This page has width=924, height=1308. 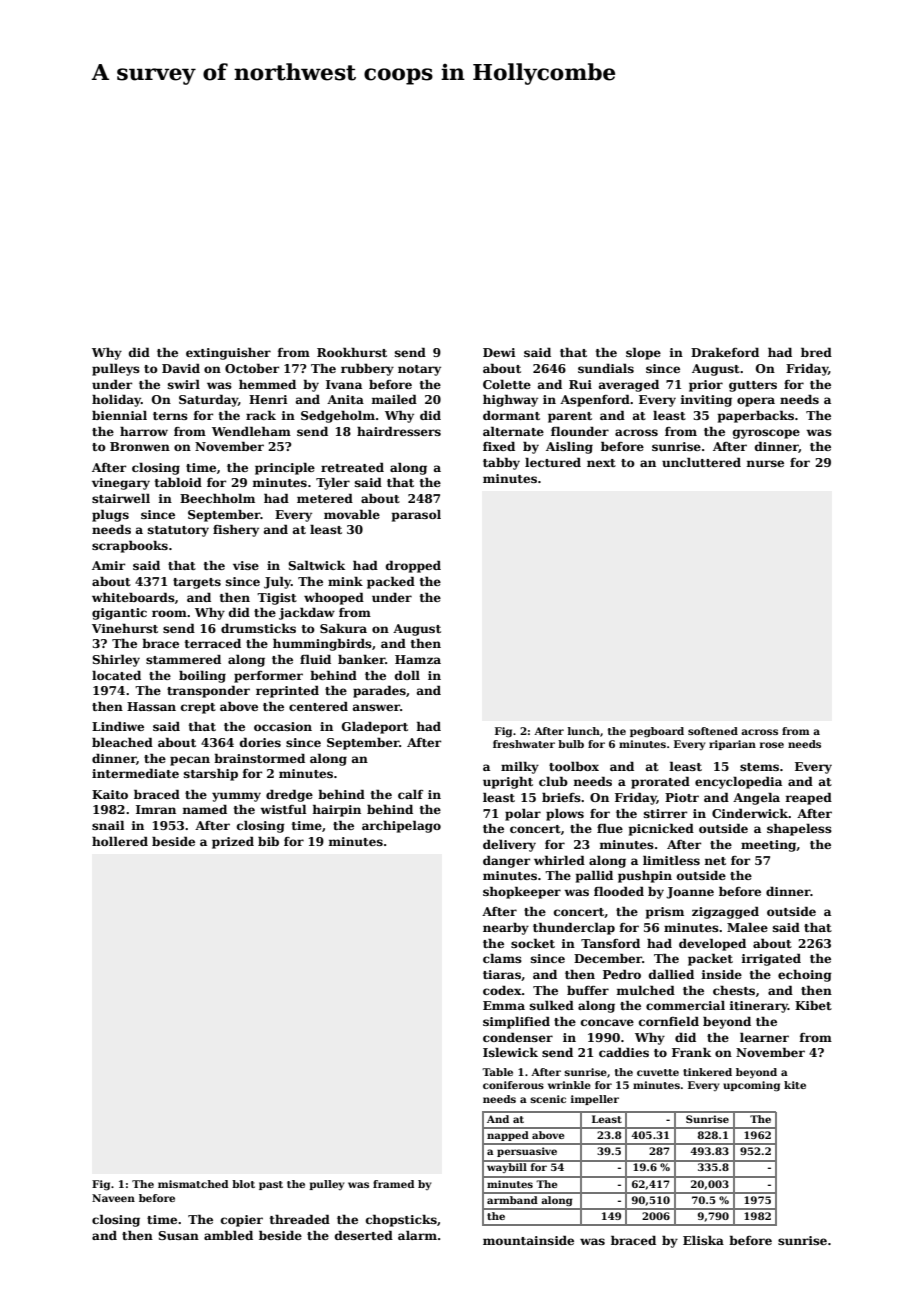 I want to click on reaped, so click(x=808, y=799).
